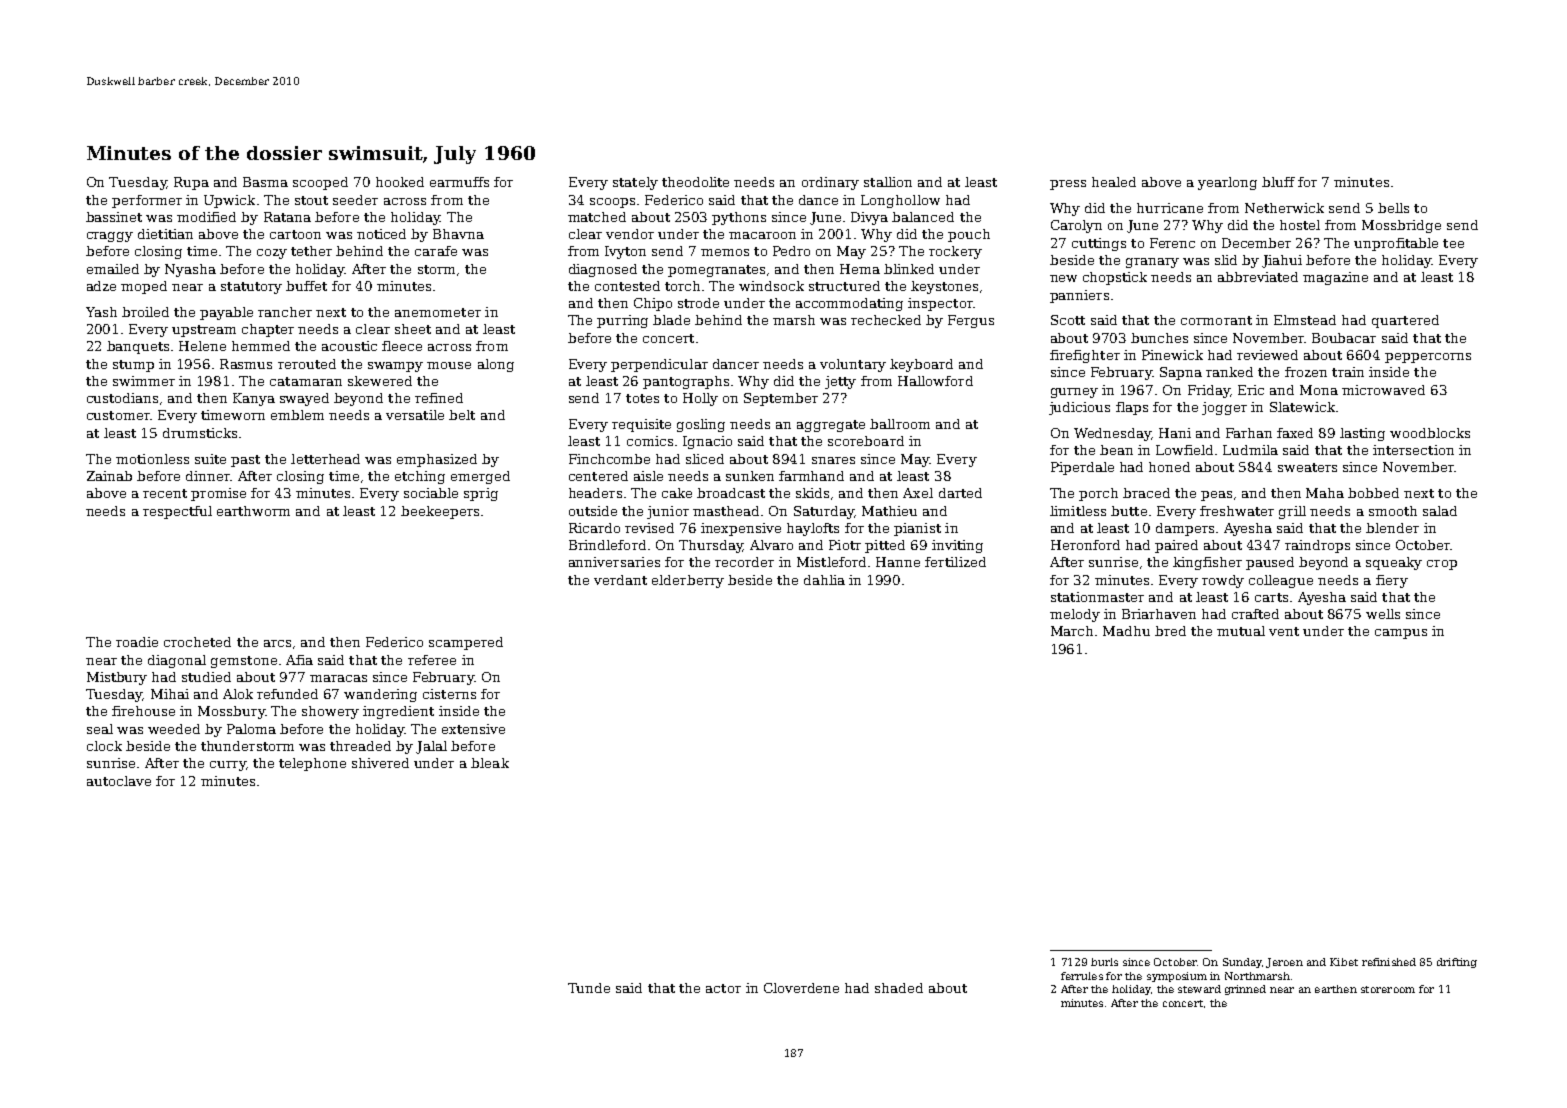 Image resolution: width=1567 pixels, height=1108 pixels. I want to click on bluff, so click(1278, 182).
